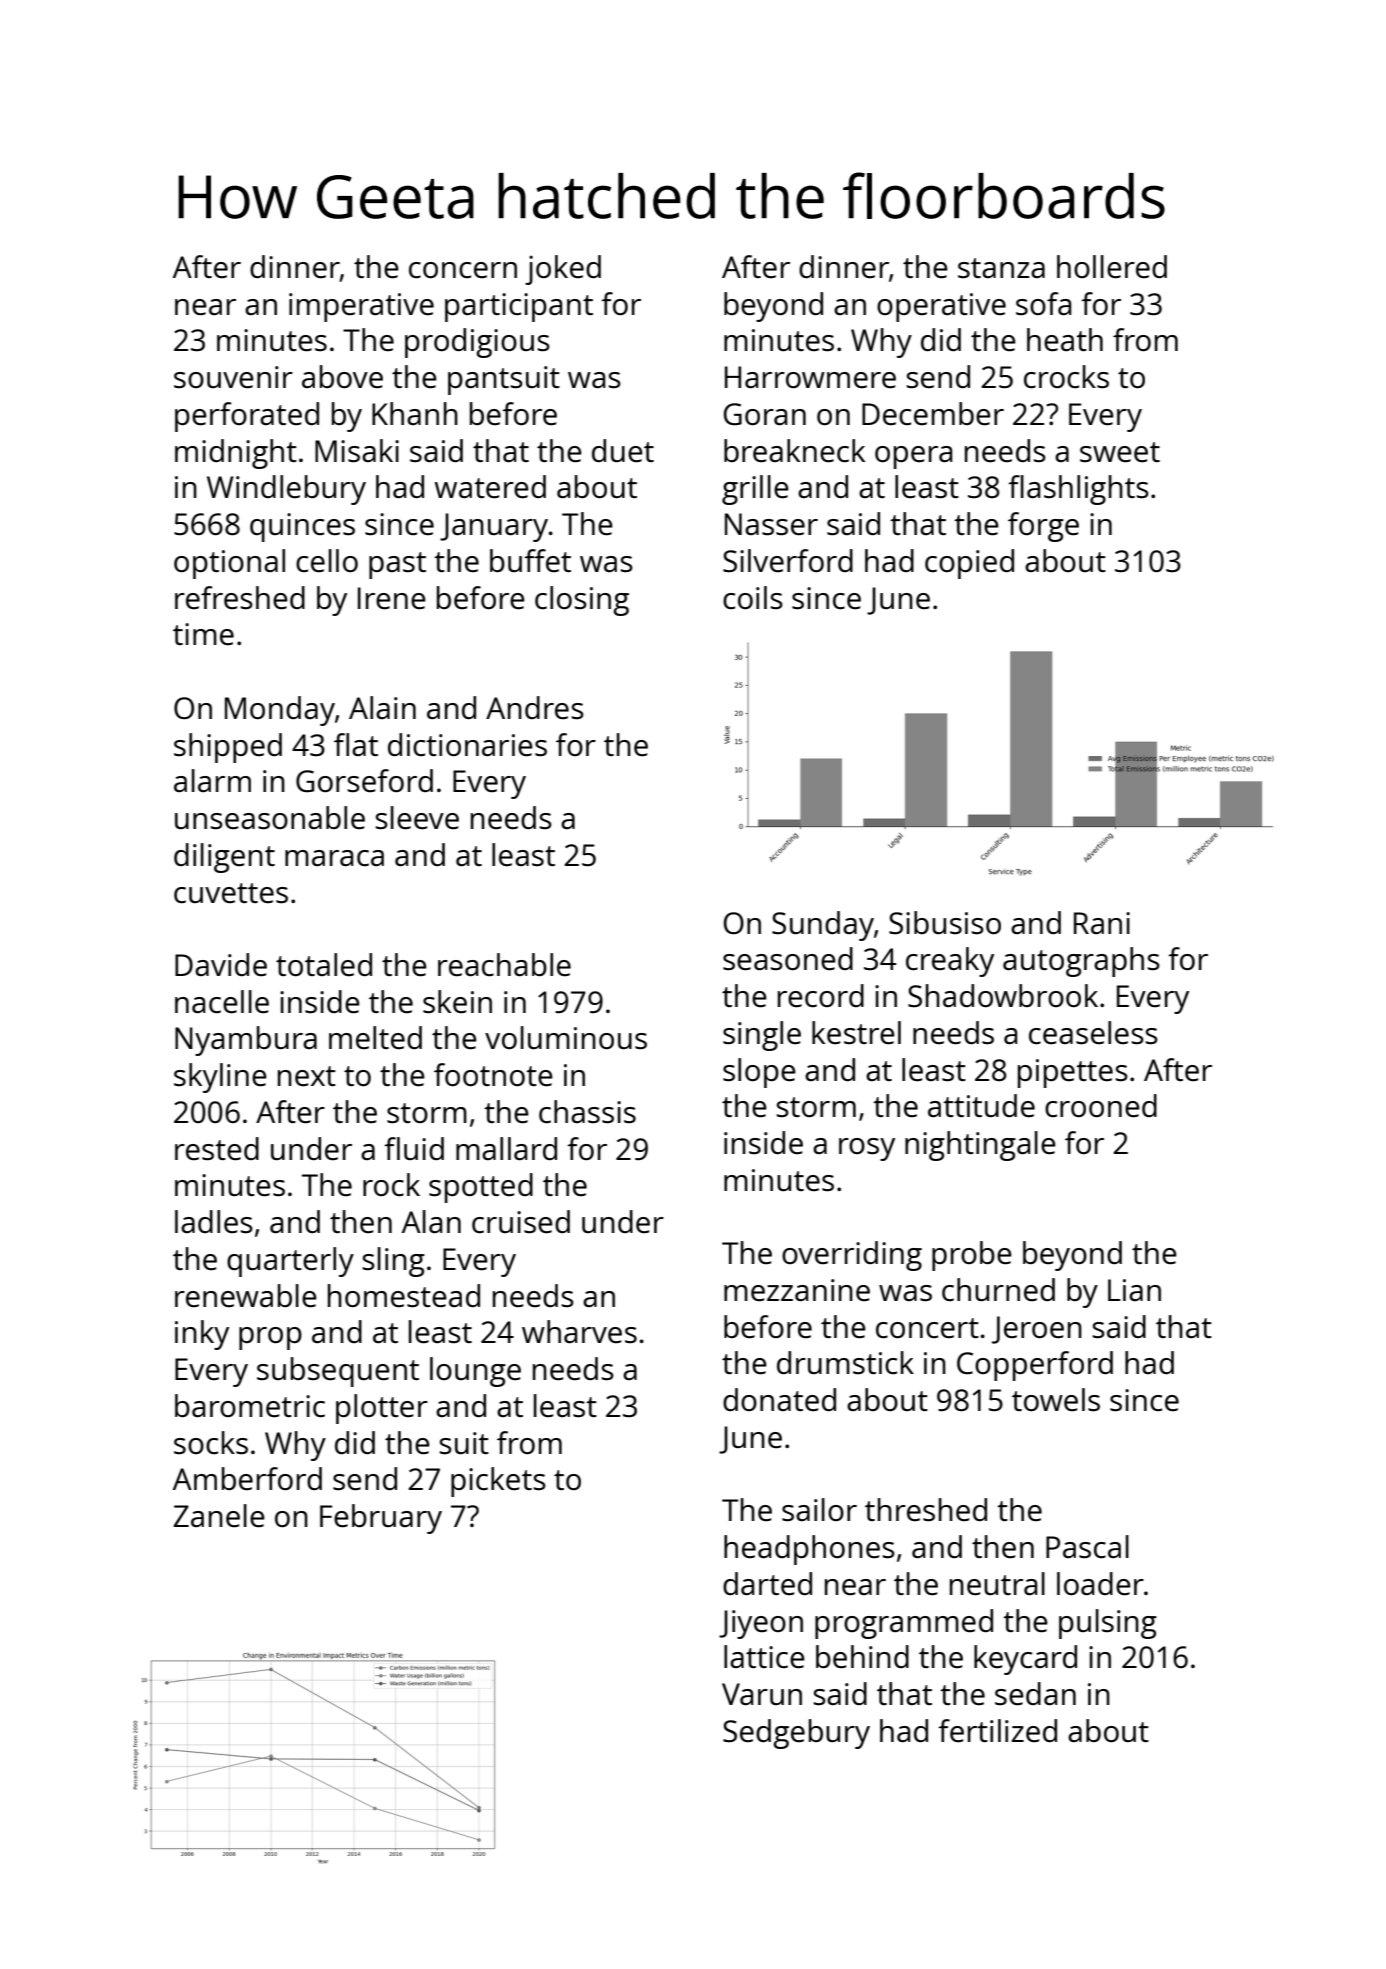  What do you see at coordinates (796, 1734) in the screenshot?
I see `Sedgebury` at bounding box center [796, 1734].
